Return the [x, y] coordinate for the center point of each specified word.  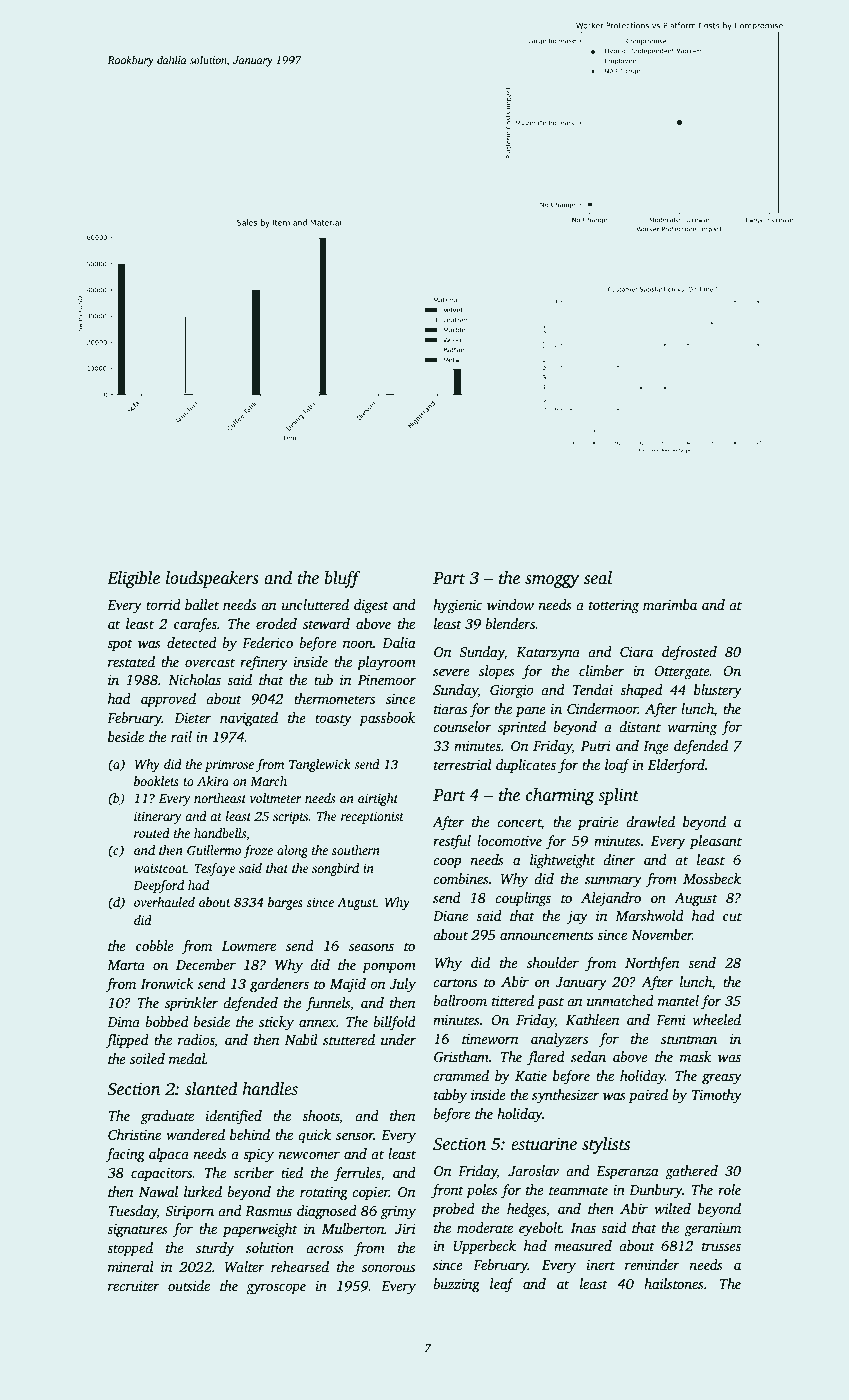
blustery [718, 691]
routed [152, 833]
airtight [378, 799]
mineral [131, 1266]
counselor [462, 726]
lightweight [562, 861]
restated [131, 661]
